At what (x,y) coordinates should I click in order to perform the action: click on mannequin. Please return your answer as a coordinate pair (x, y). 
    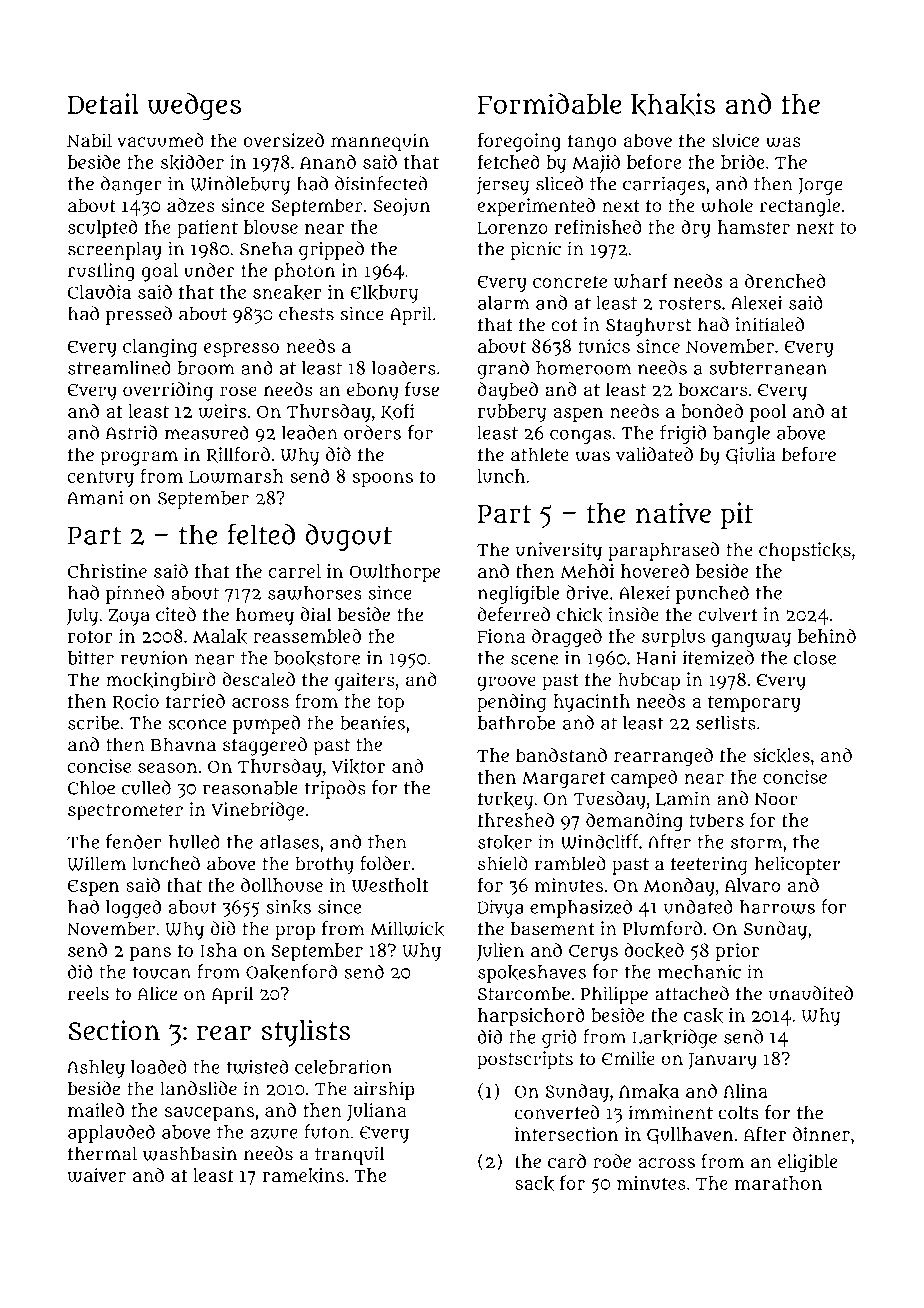
    Looking at the image, I should click on (380, 142).
